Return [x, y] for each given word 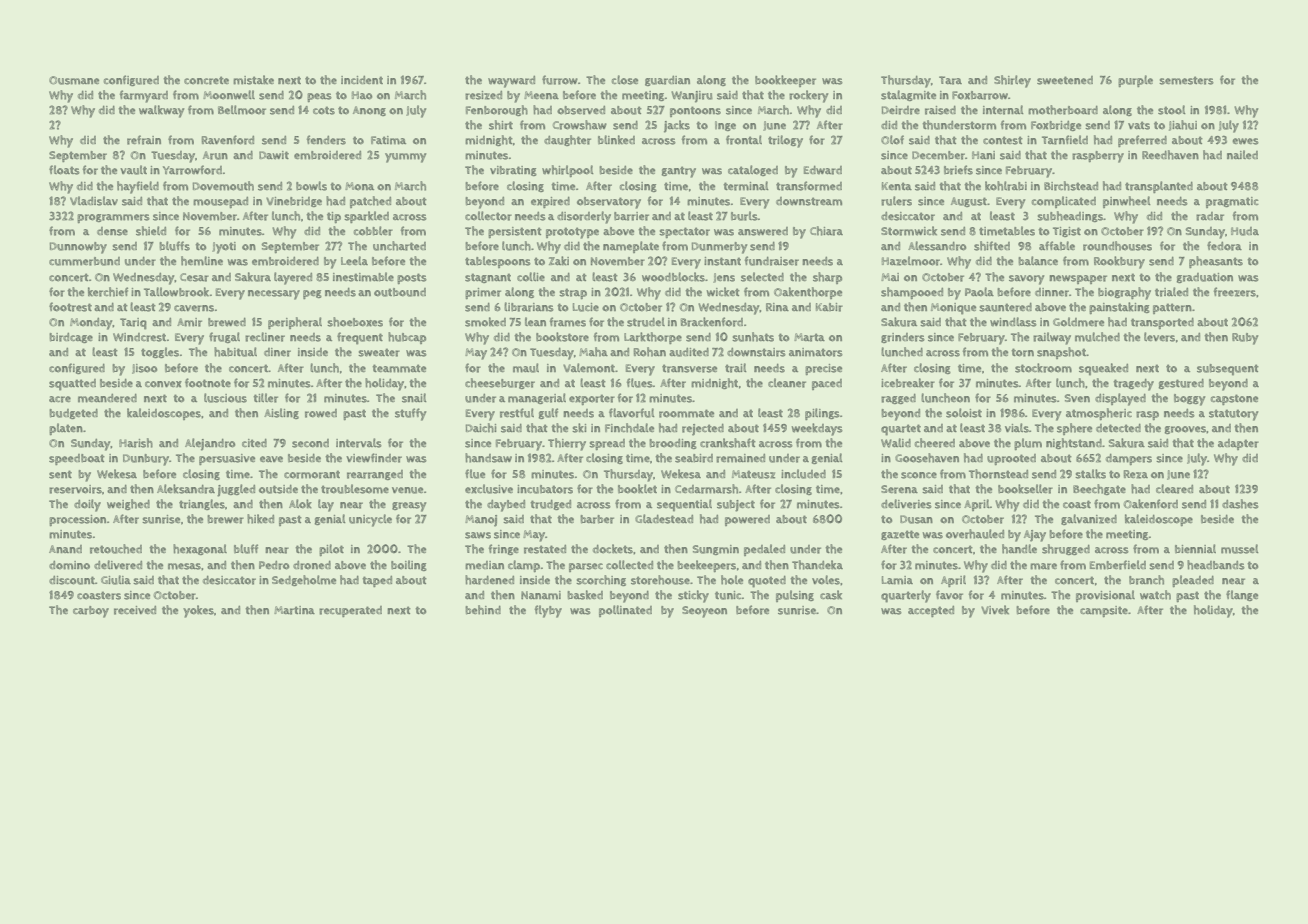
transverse [689, 368]
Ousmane [74, 80]
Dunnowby [78, 248]
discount [72, 580]
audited [689, 352]
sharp [827, 278]
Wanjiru [692, 97]
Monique [953, 309]
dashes [1240, 504]
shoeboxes [355, 322]
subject [736, 506]
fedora [1224, 246]
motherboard [1063, 110]
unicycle [370, 520]
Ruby [1245, 339]
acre [60, 399]
